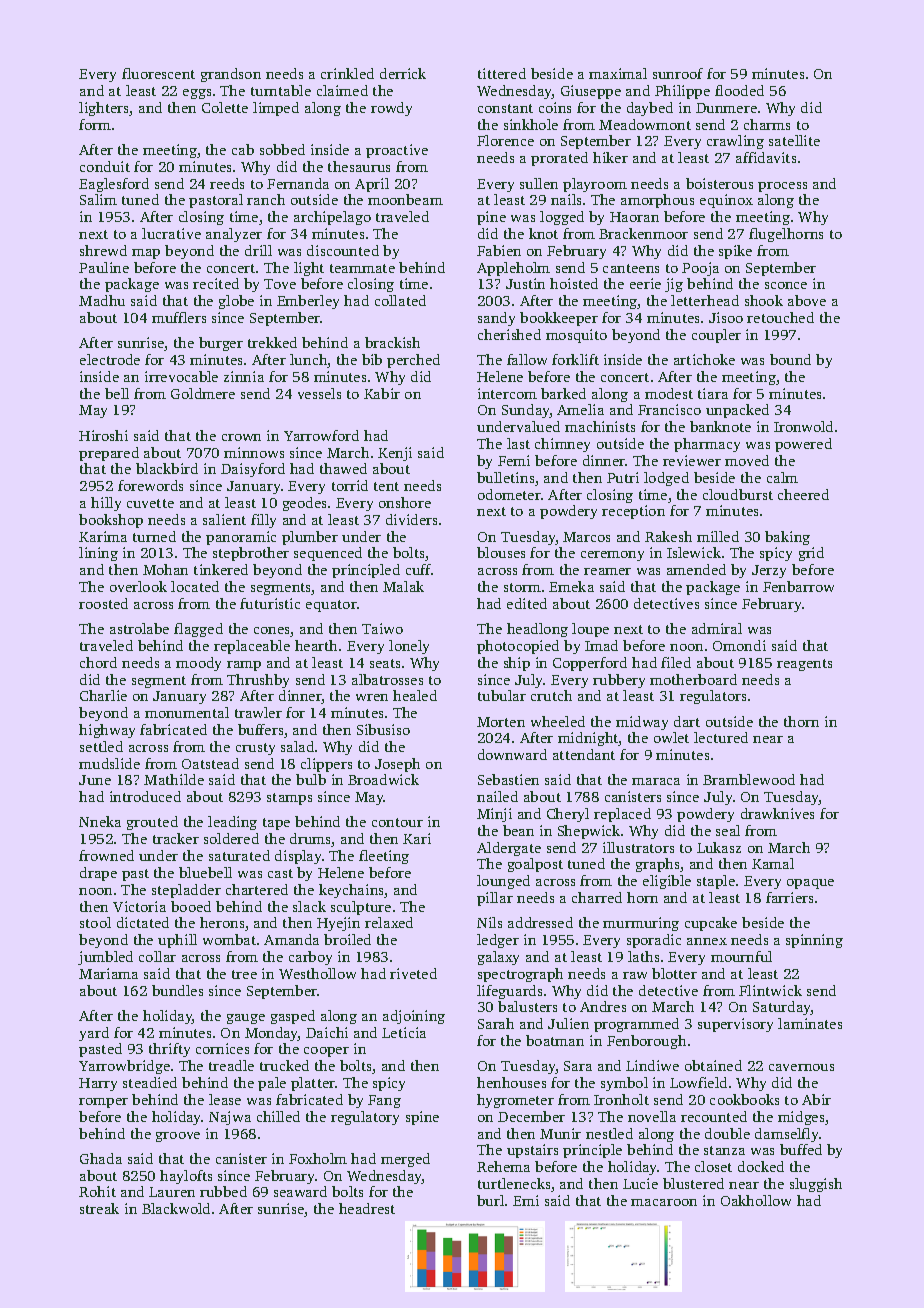  What do you see at coordinates (350, 485) in the image?
I see `torrid` at bounding box center [350, 485].
